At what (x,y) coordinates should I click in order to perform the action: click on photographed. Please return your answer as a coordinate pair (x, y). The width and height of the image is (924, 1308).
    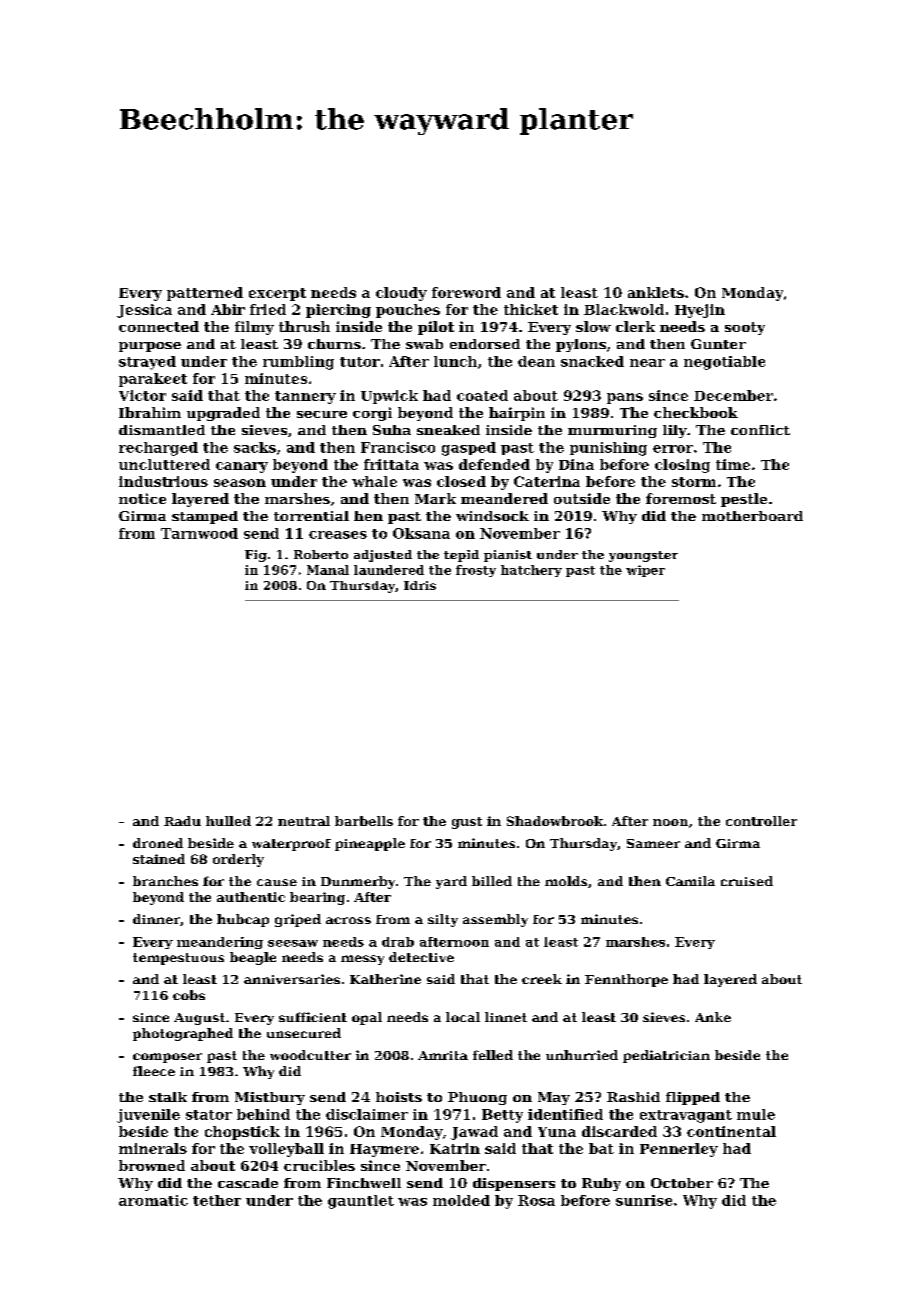
    Looking at the image, I should click on (183, 1034).
